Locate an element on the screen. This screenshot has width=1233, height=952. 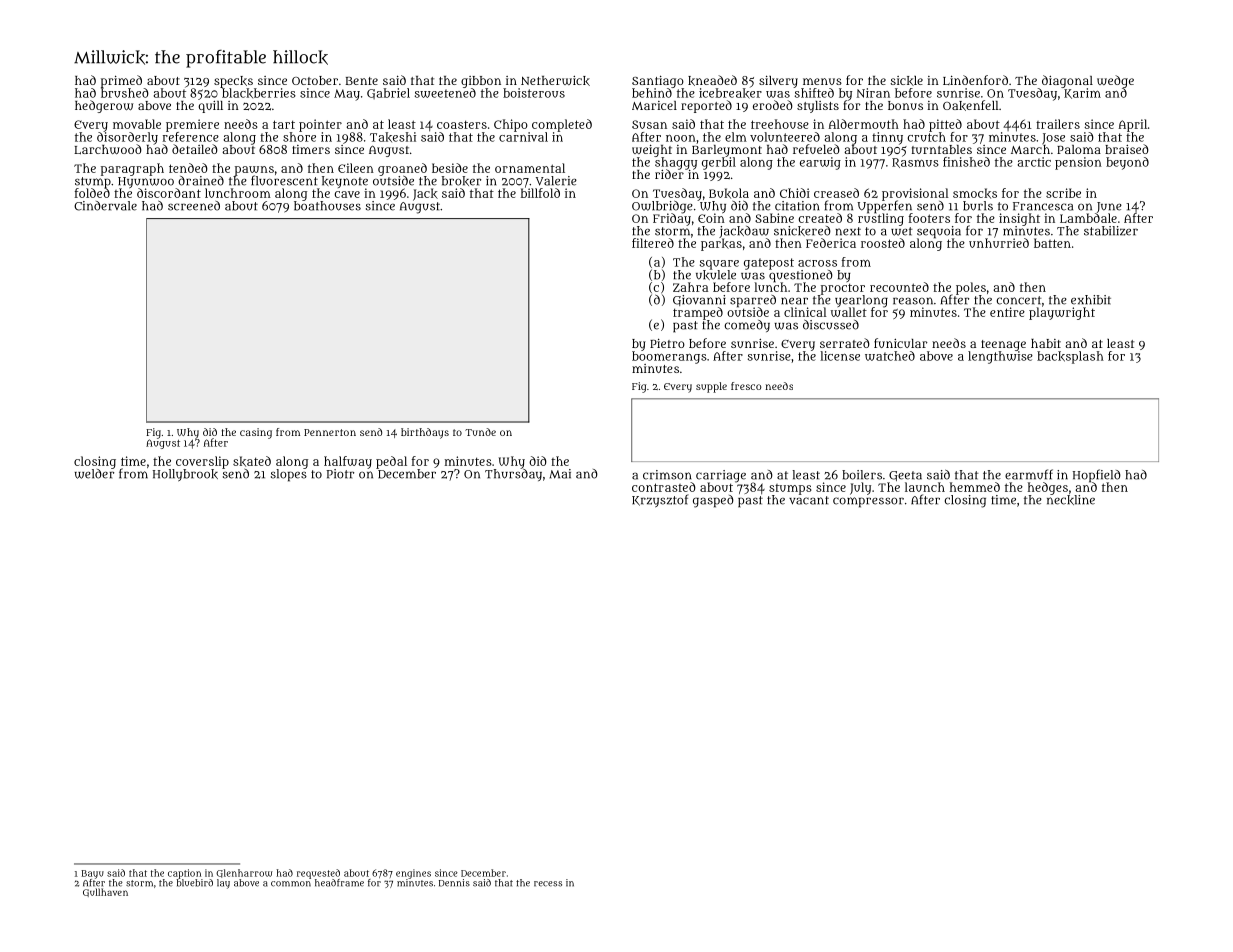
sickle is located at coordinates (906, 81).
